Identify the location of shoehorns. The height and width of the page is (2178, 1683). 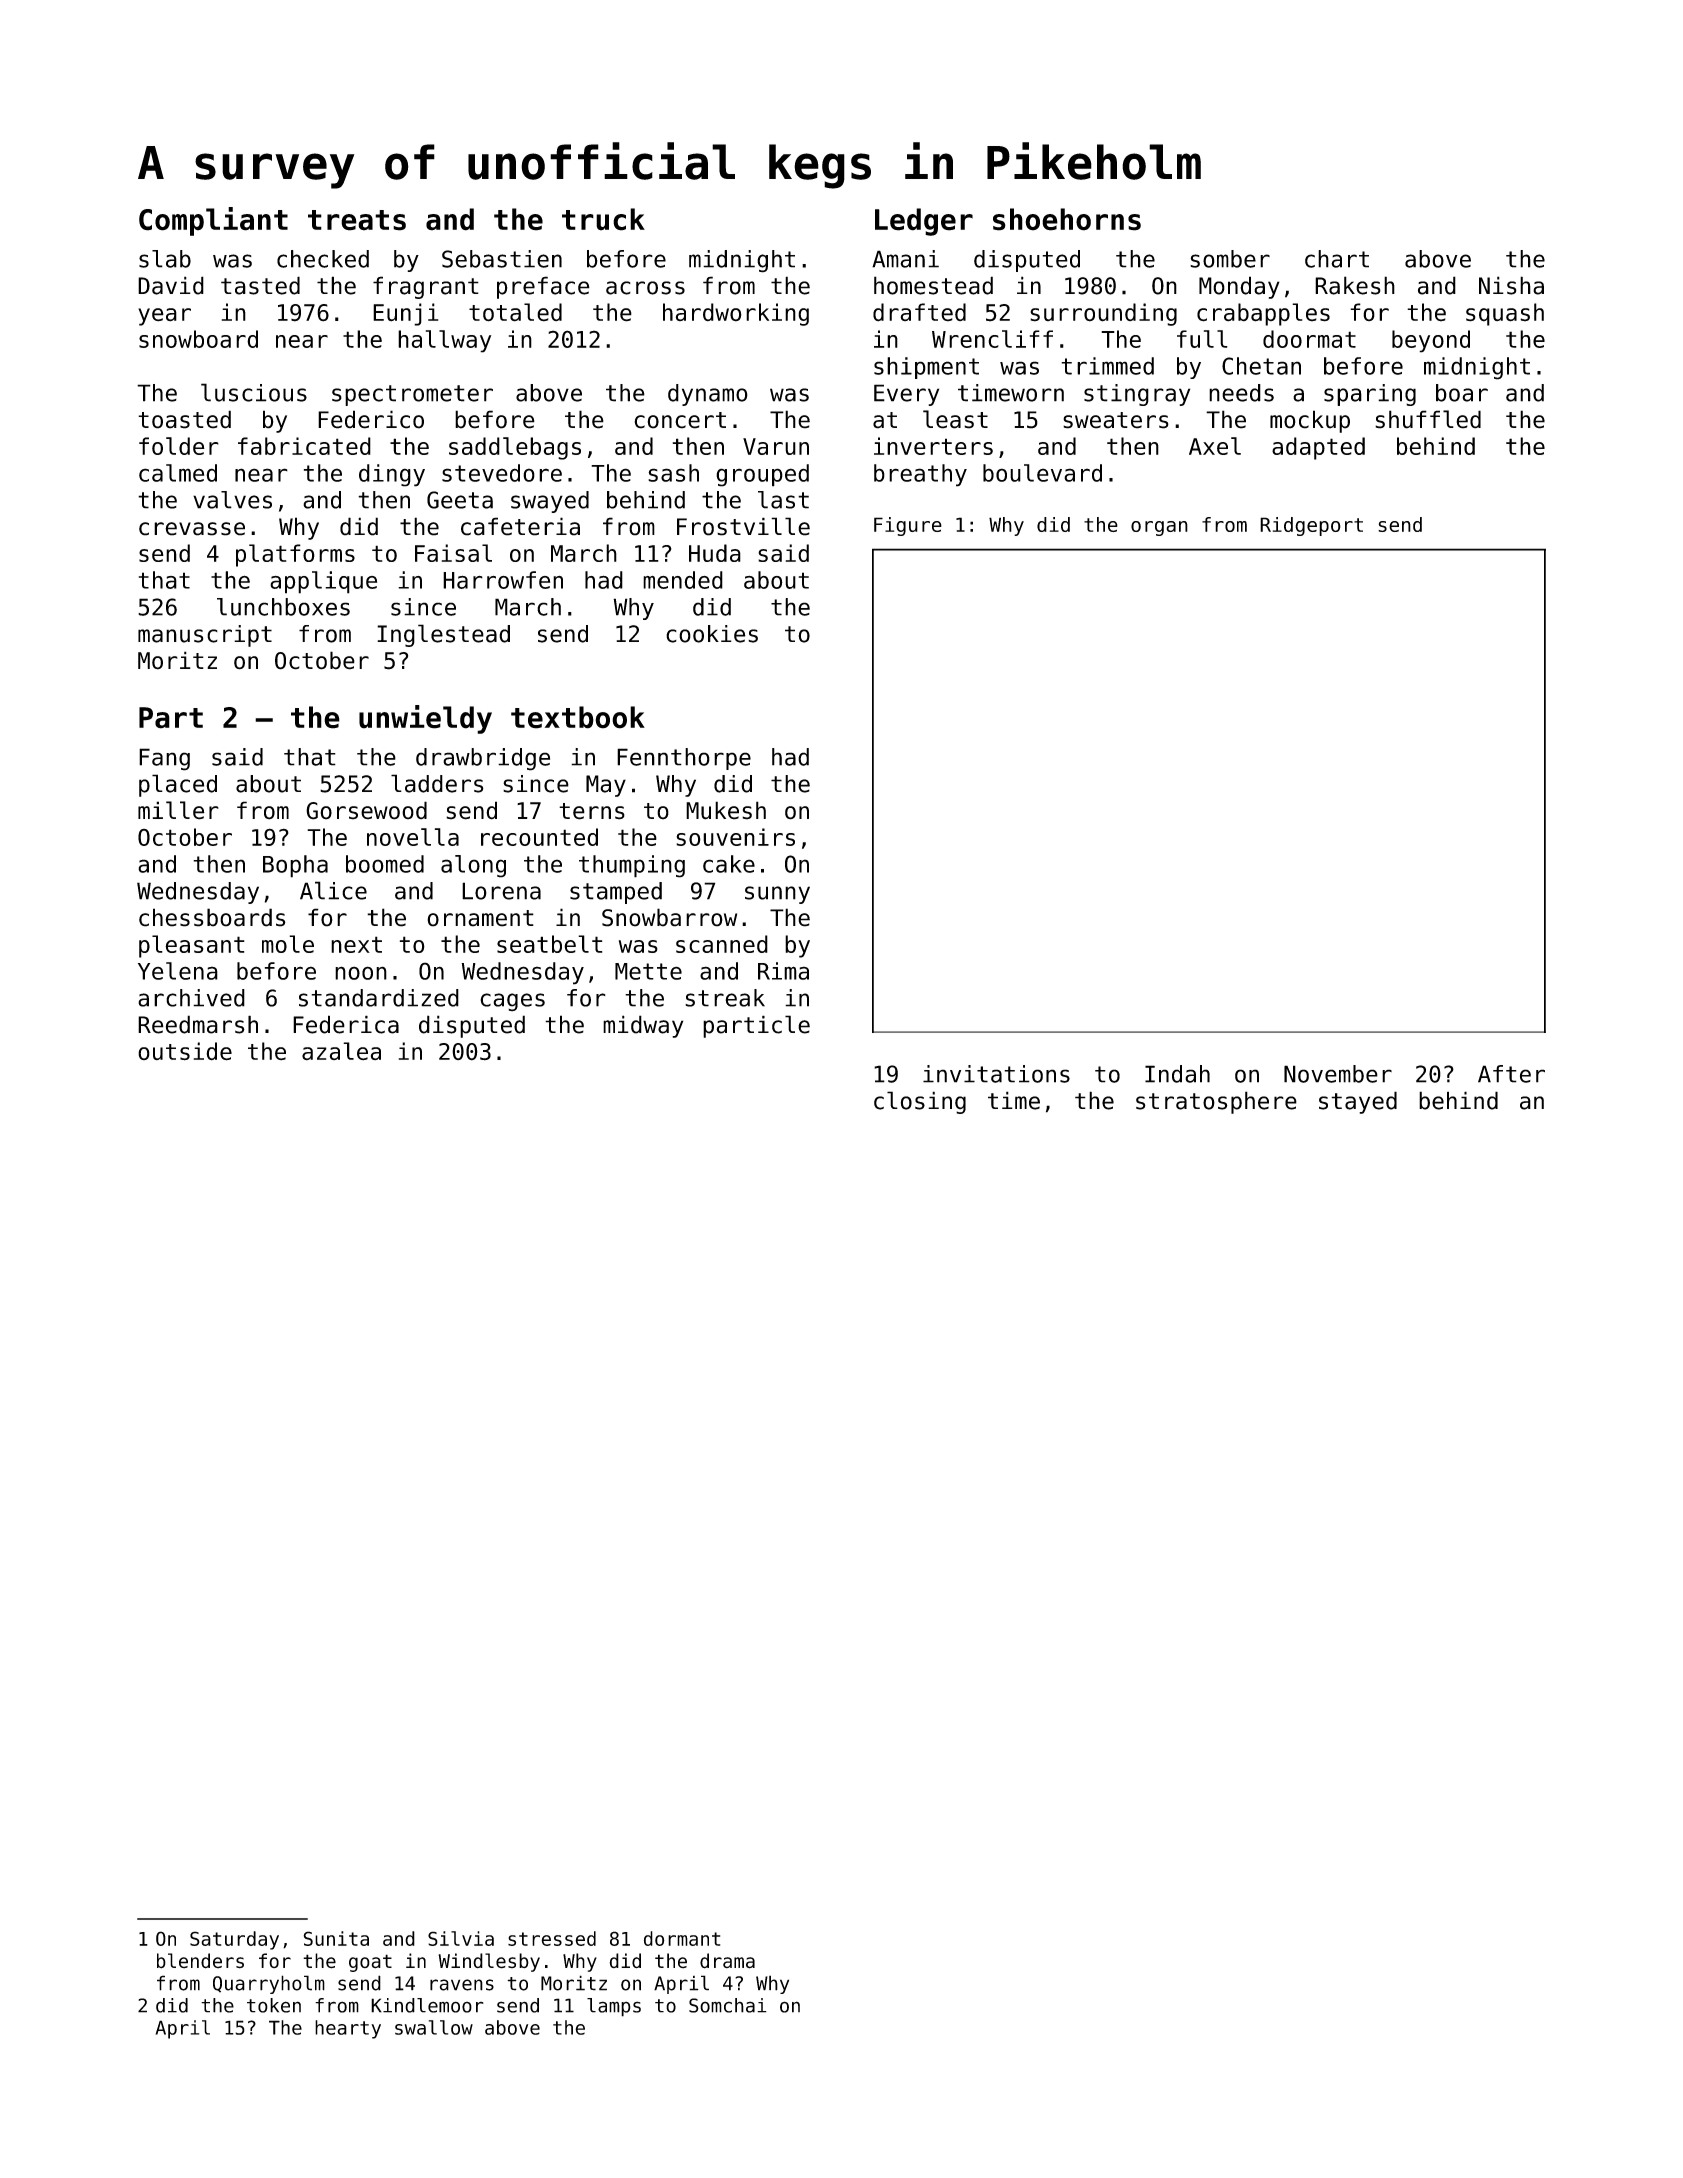
(1067, 219).
